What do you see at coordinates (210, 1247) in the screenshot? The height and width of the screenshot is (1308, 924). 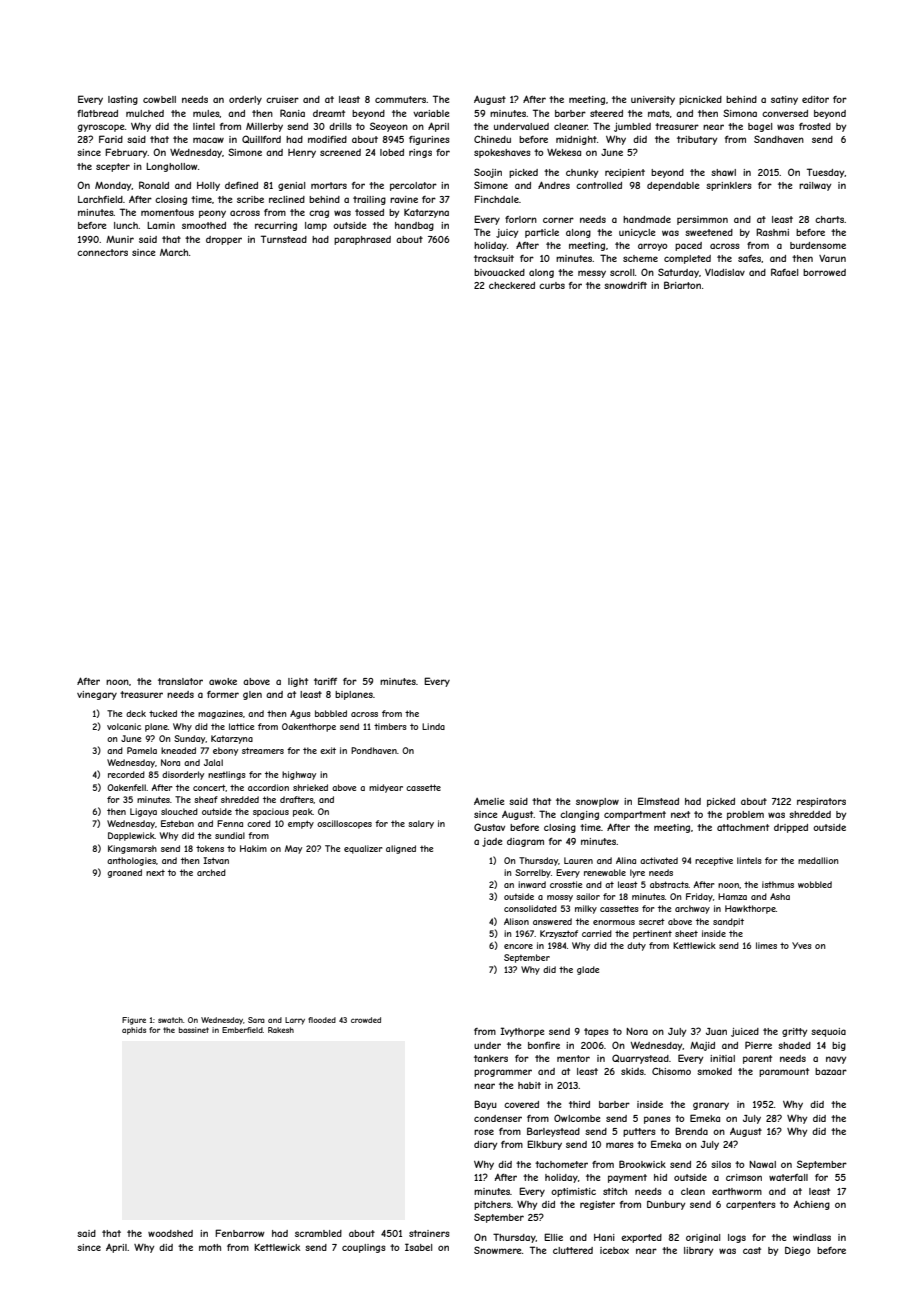 I see `moth` at bounding box center [210, 1247].
